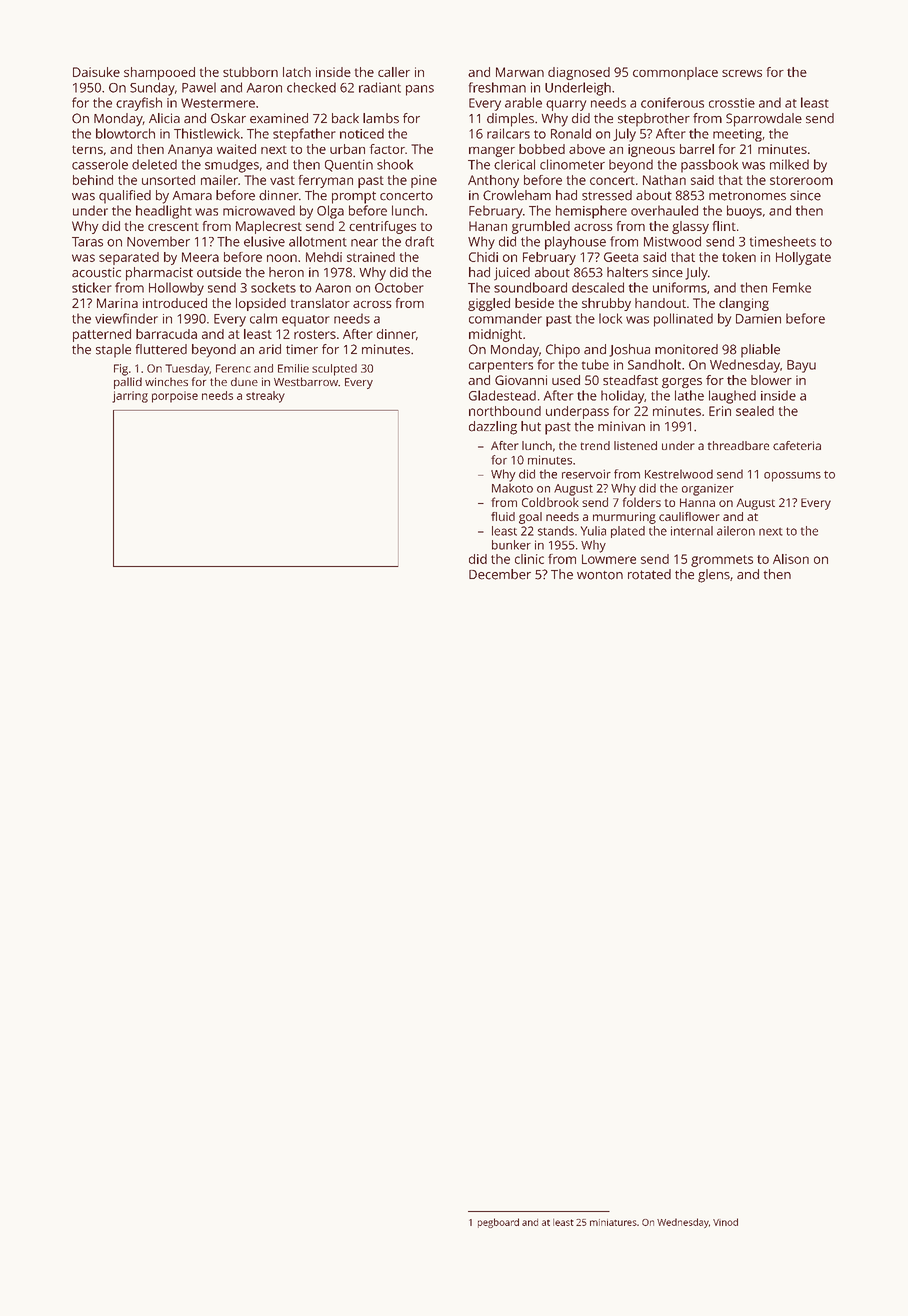  What do you see at coordinates (270, 349) in the screenshot?
I see `arid` at bounding box center [270, 349].
